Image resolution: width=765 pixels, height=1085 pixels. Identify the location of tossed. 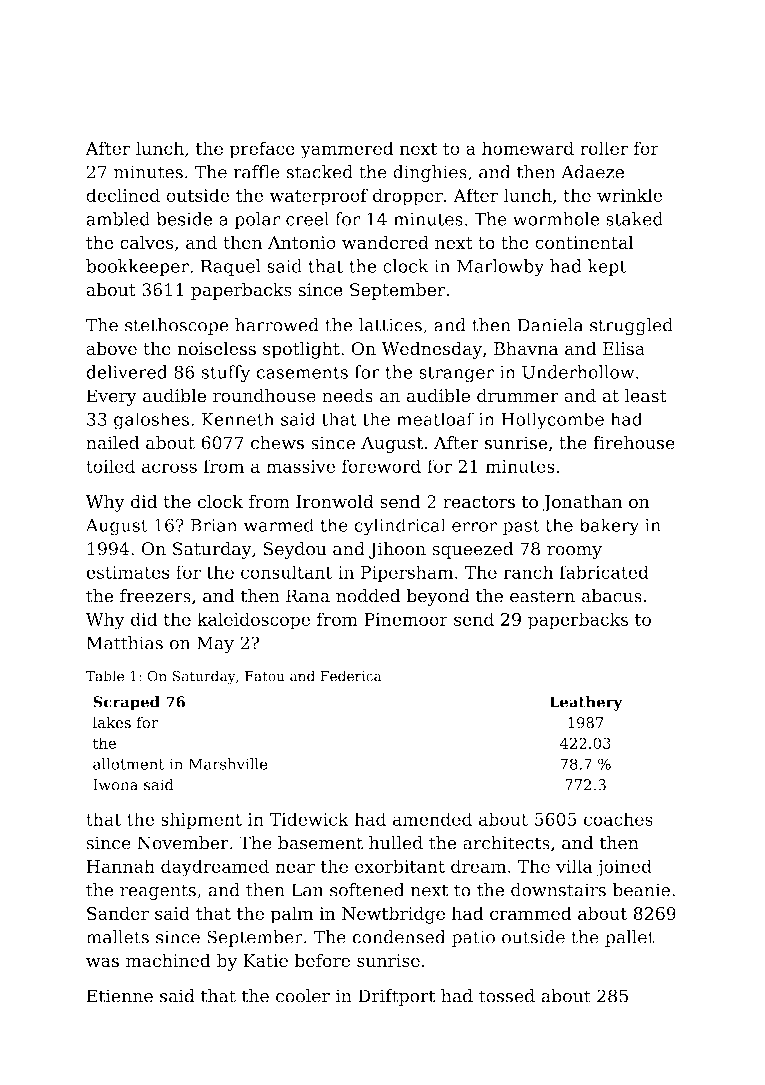
(507, 996).
